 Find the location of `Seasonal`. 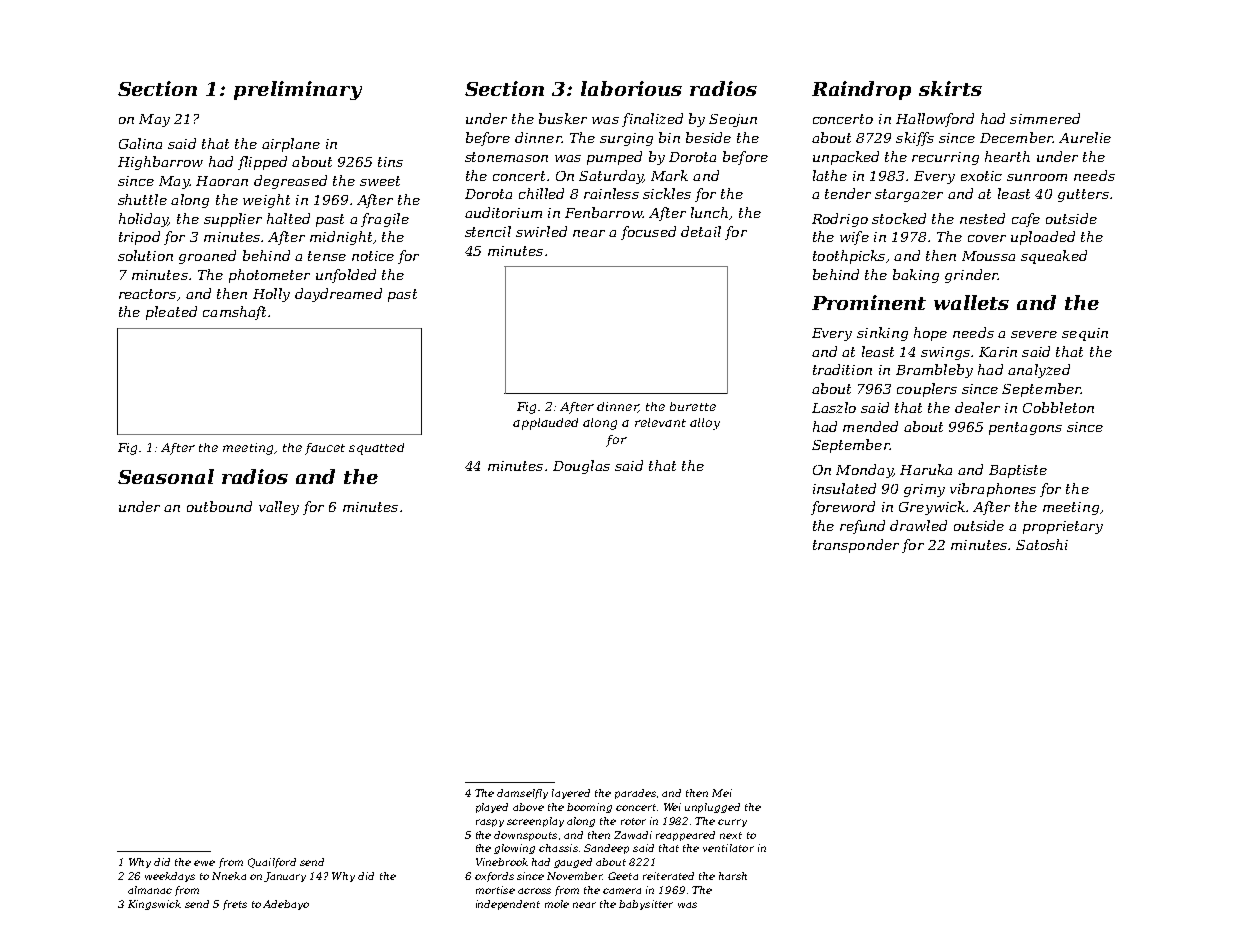

Seasonal is located at coordinates (166, 476).
